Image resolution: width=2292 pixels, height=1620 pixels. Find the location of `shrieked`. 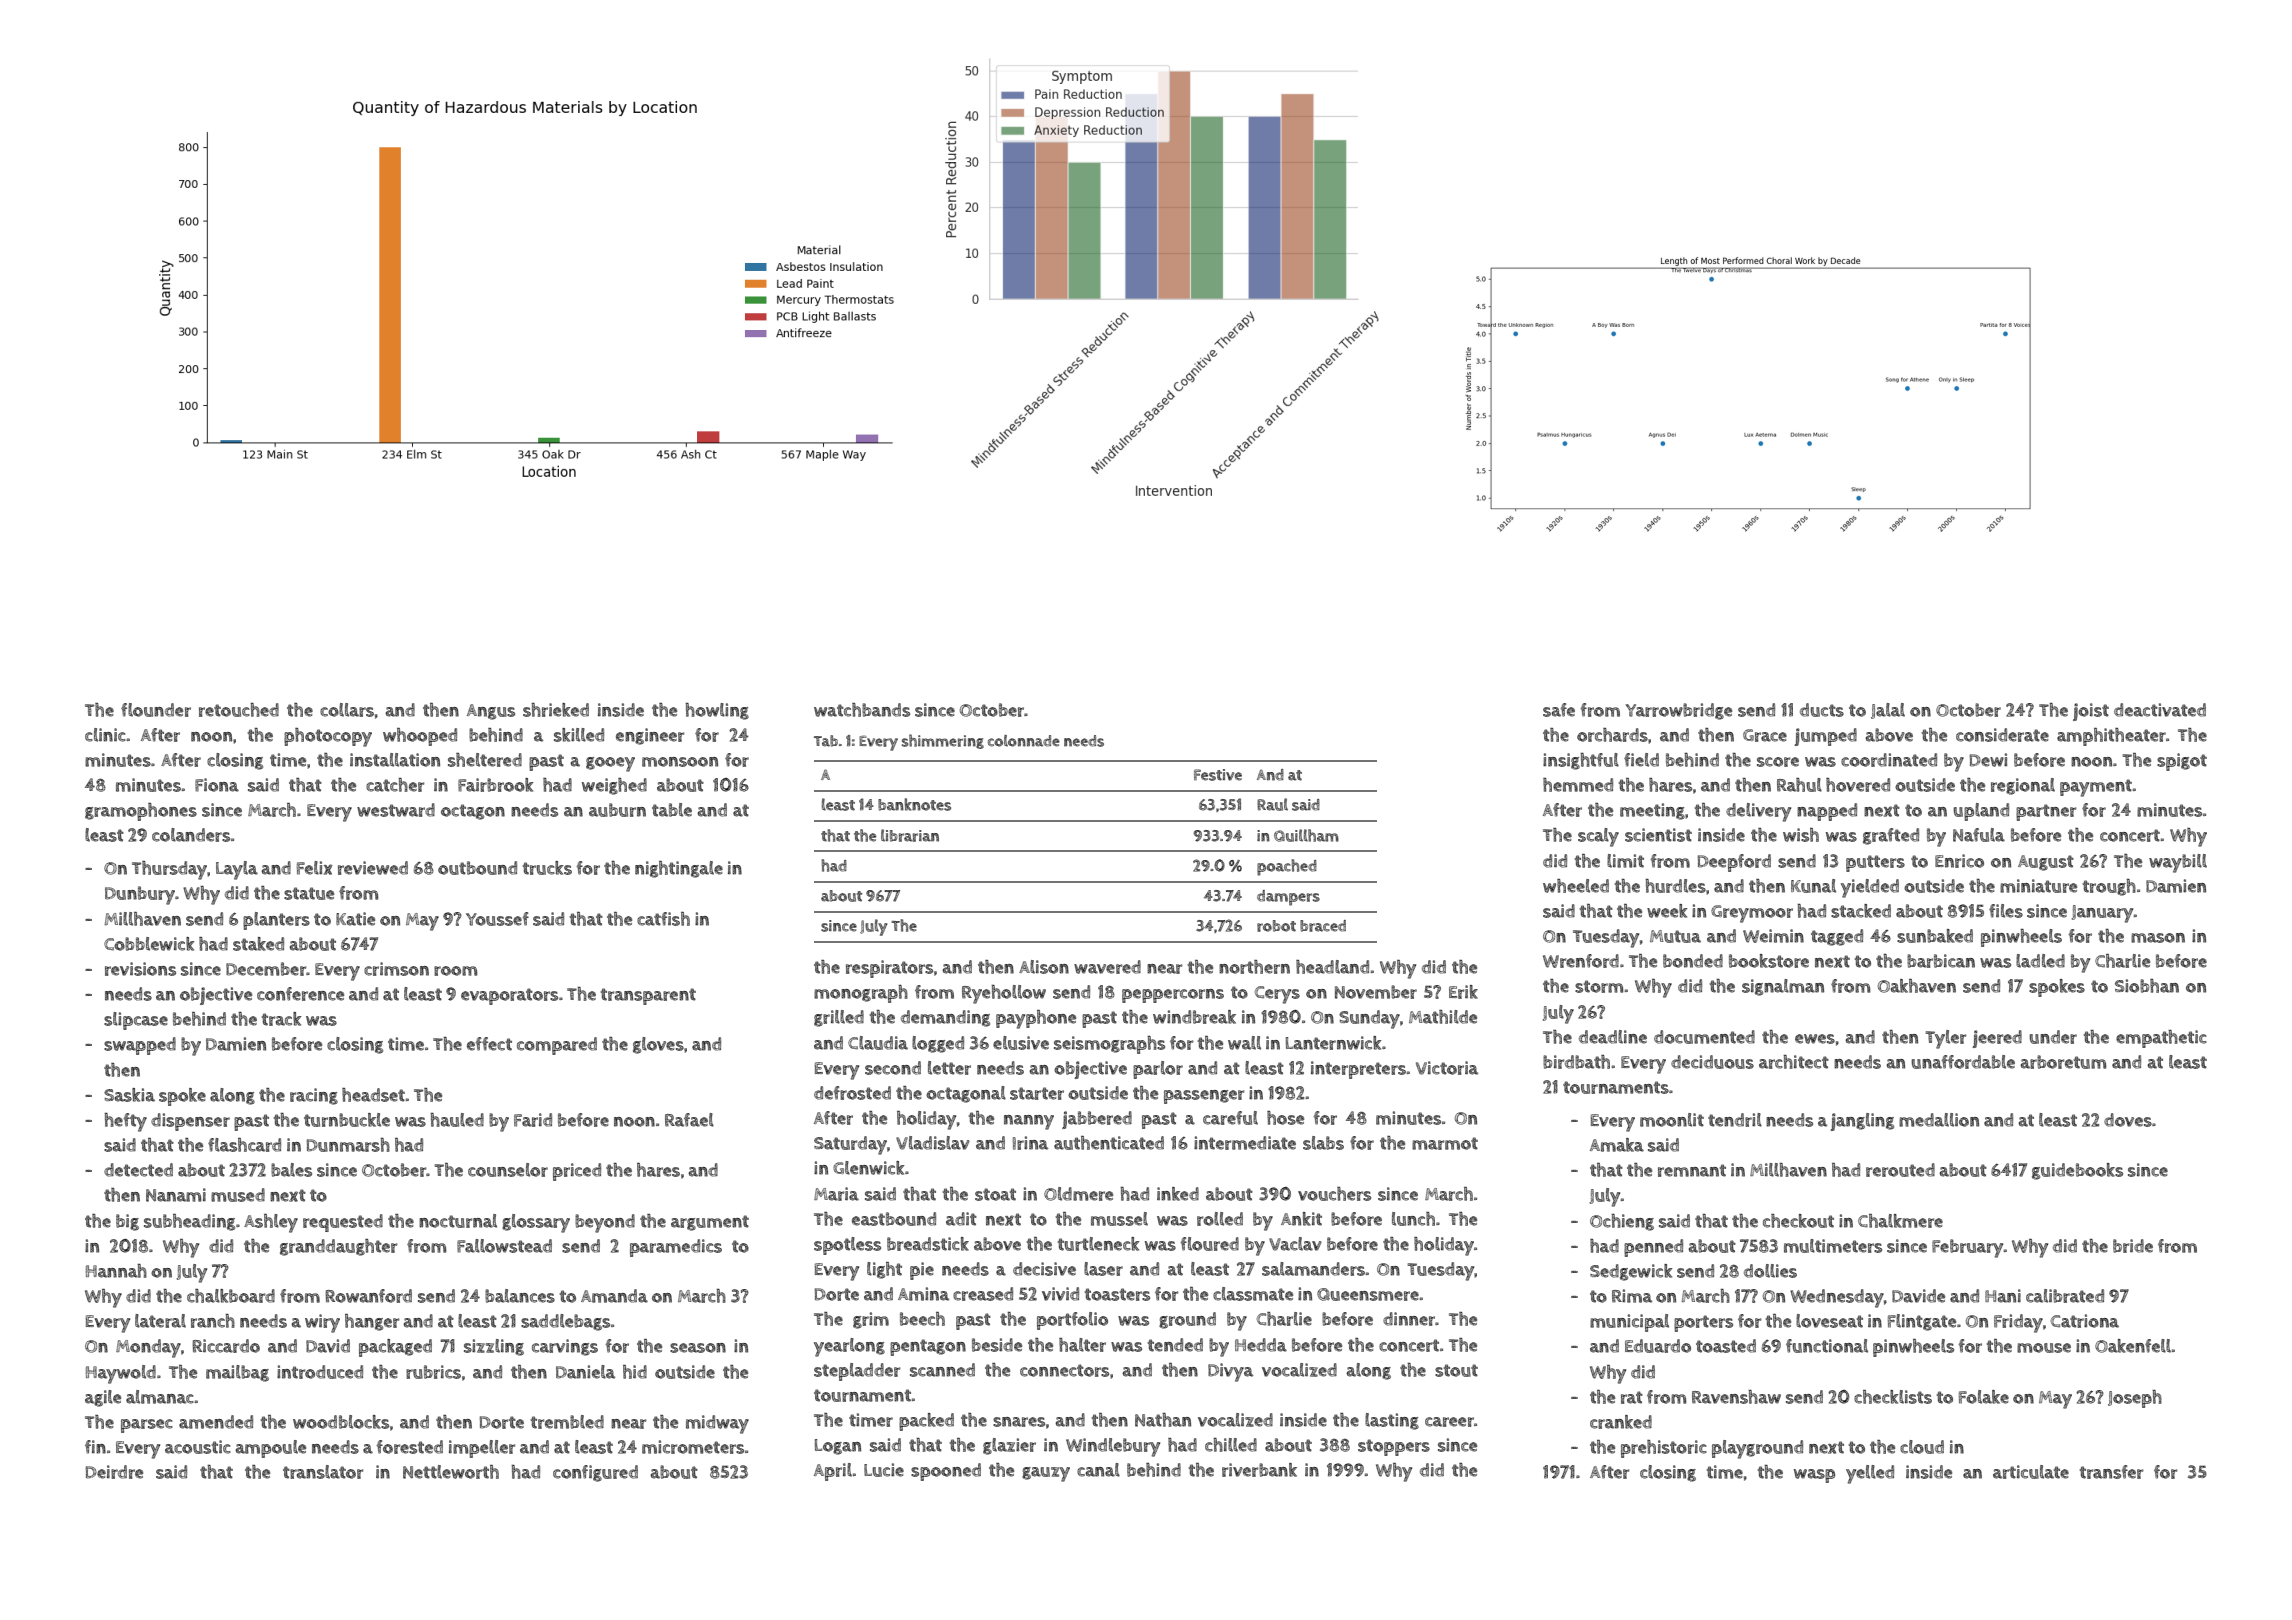

shrieked is located at coordinates (556, 710).
